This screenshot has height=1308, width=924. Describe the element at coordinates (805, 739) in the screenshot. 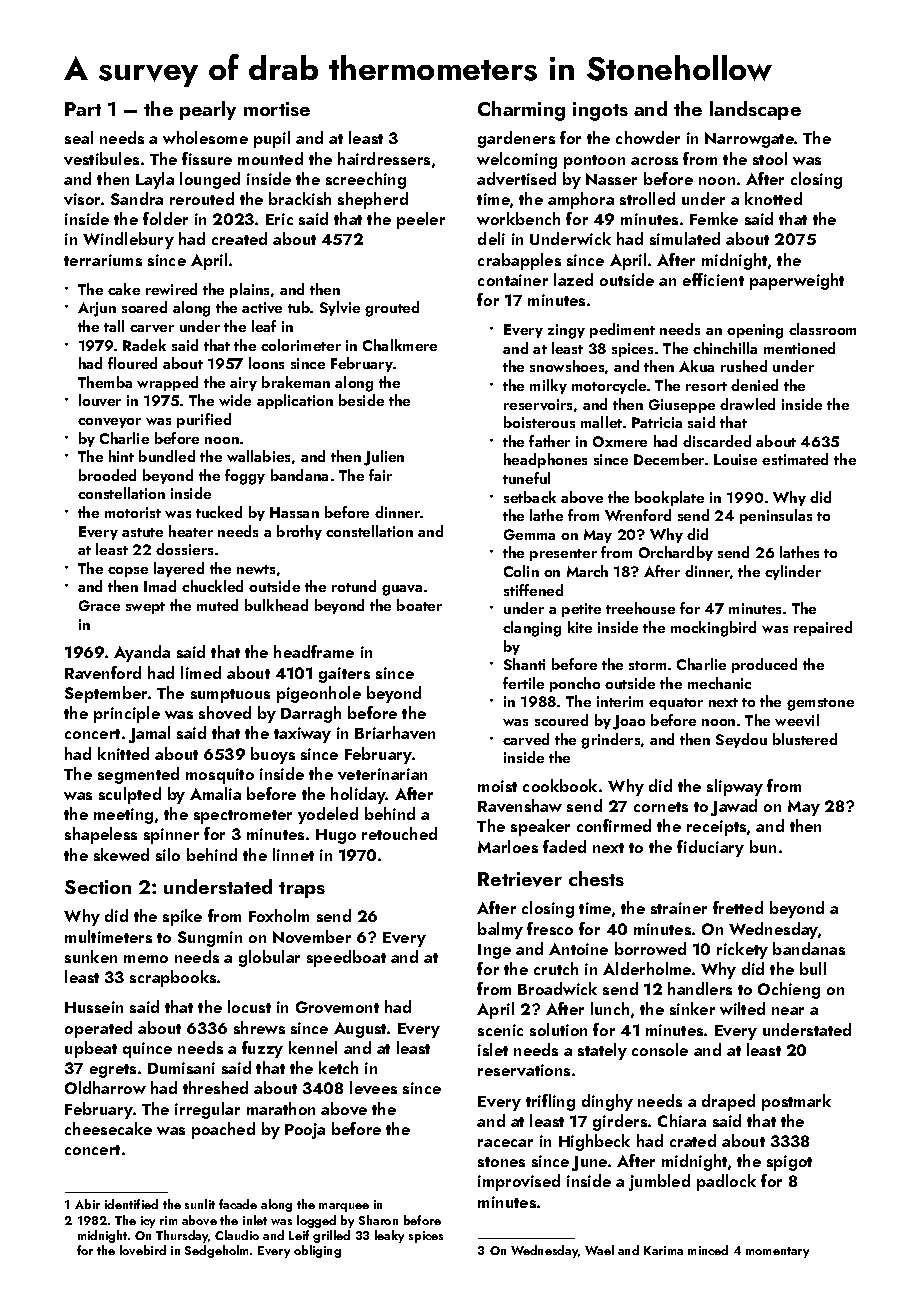

I see `blustered` at that location.
